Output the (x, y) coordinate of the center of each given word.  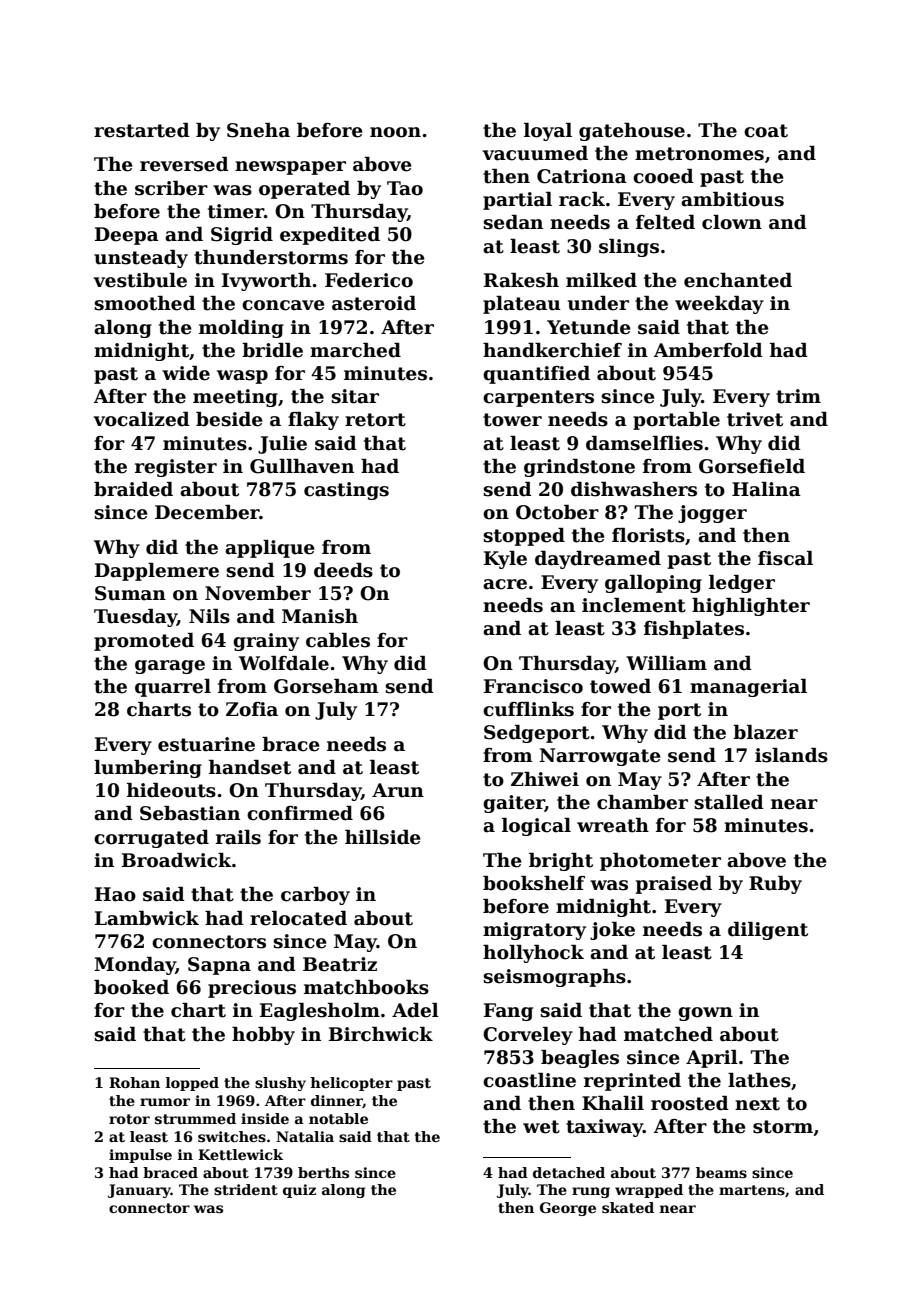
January (139, 1191)
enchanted (738, 280)
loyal (548, 132)
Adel (415, 1010)
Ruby (775, 885)
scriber (171, 188)
